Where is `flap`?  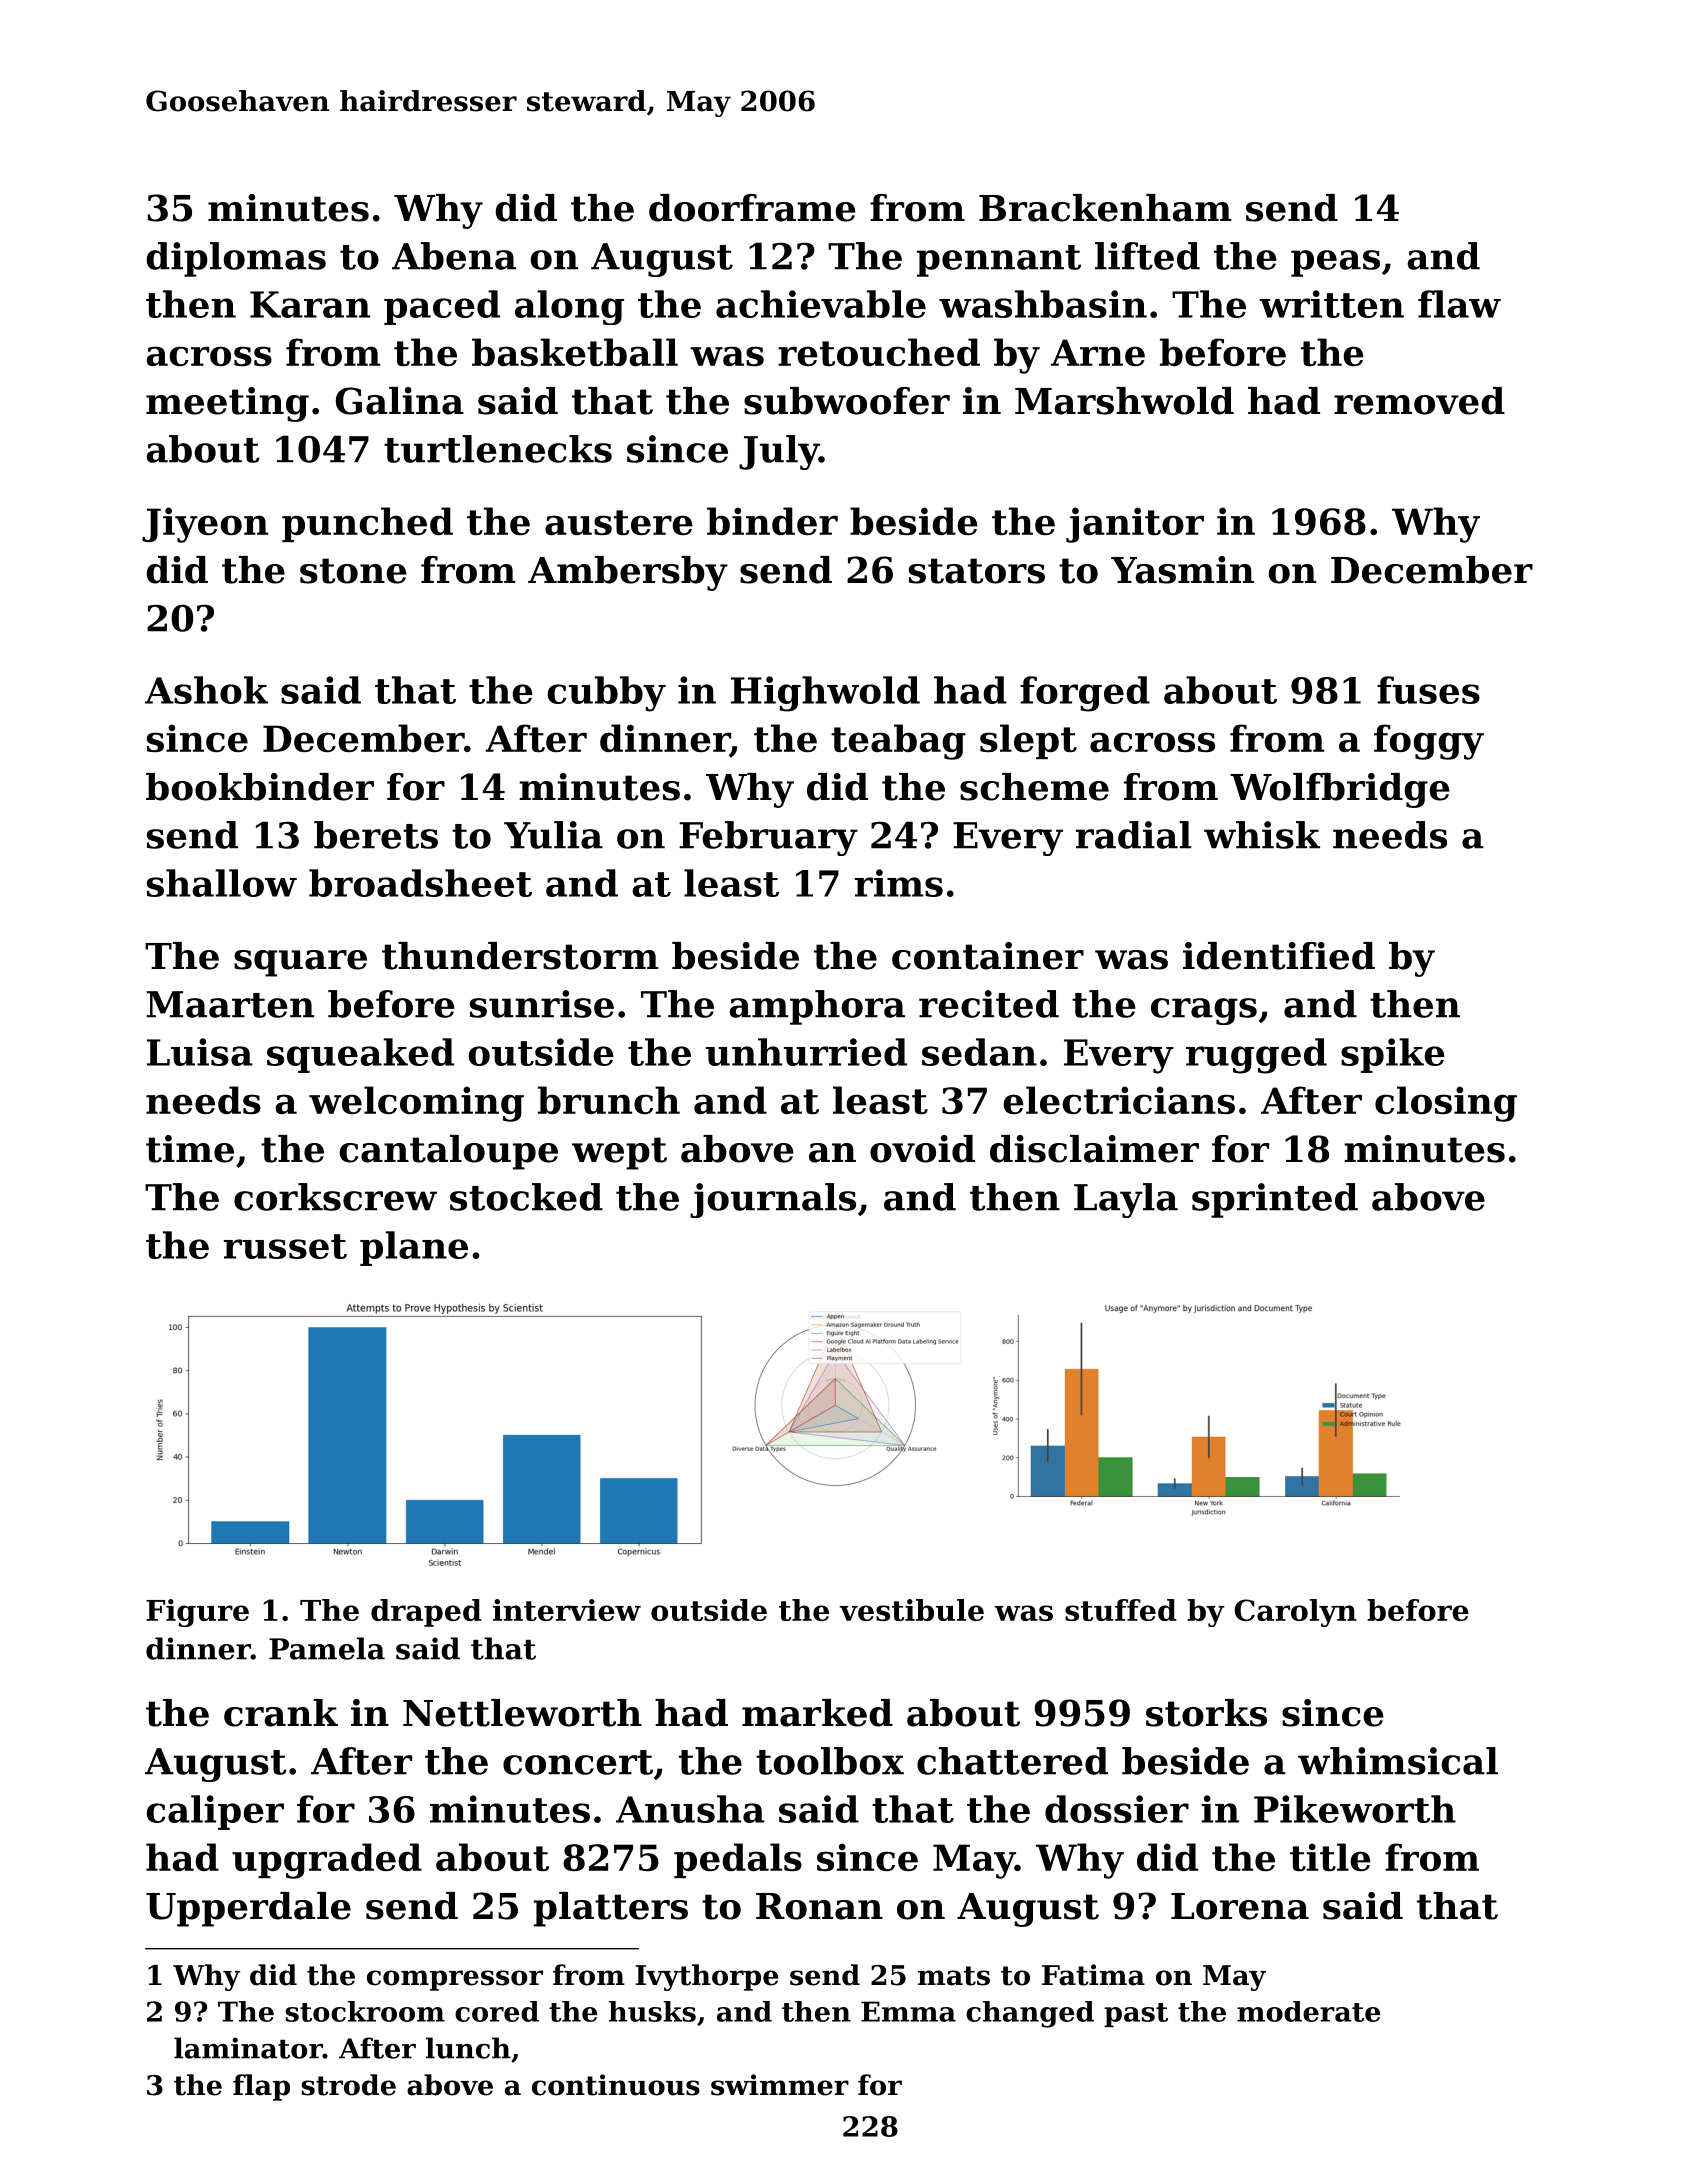 flap is located at coordinates (261, 2087).
